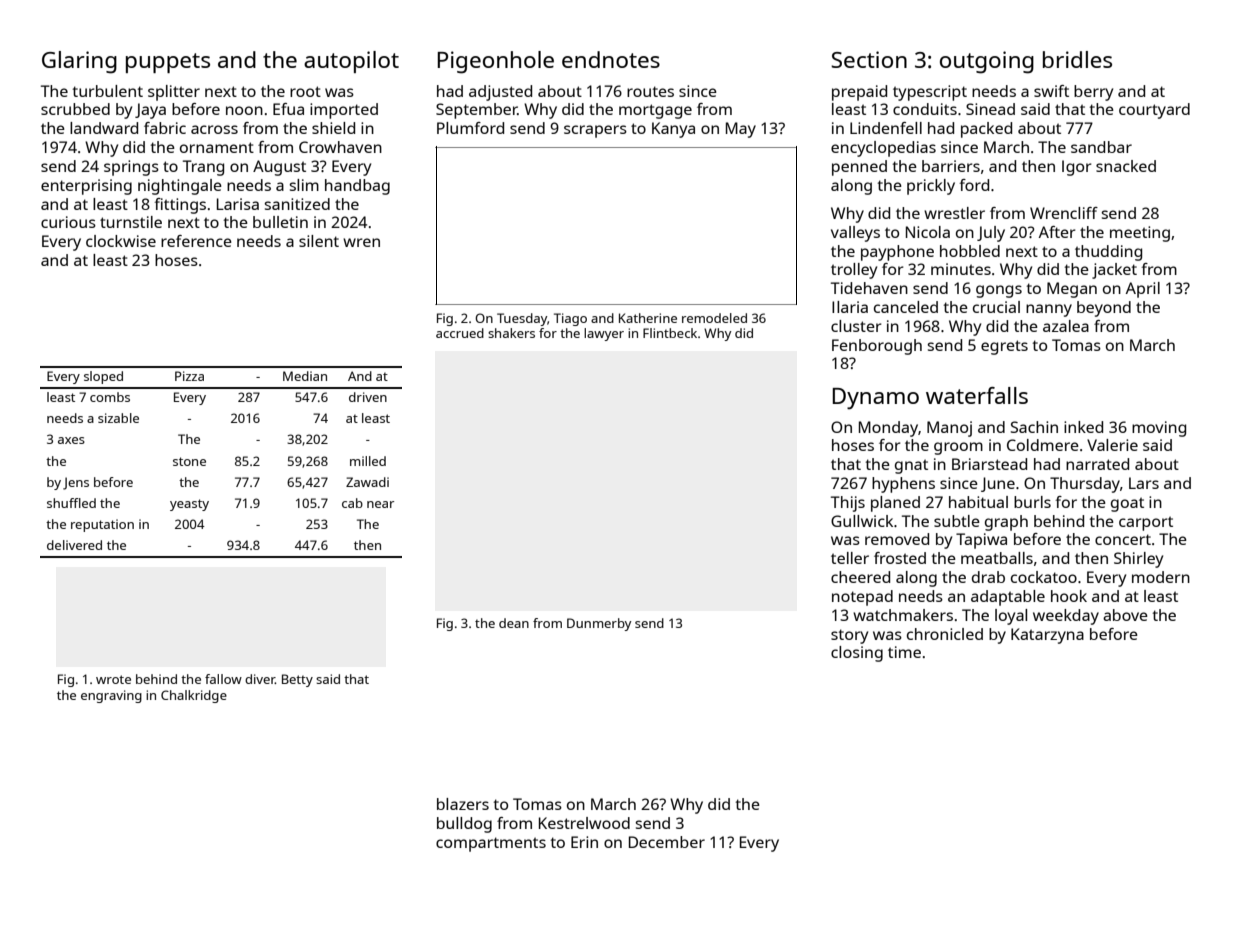  Describe the element at coordinates (1077, 168) in the document. I see `Igor` at that location.
